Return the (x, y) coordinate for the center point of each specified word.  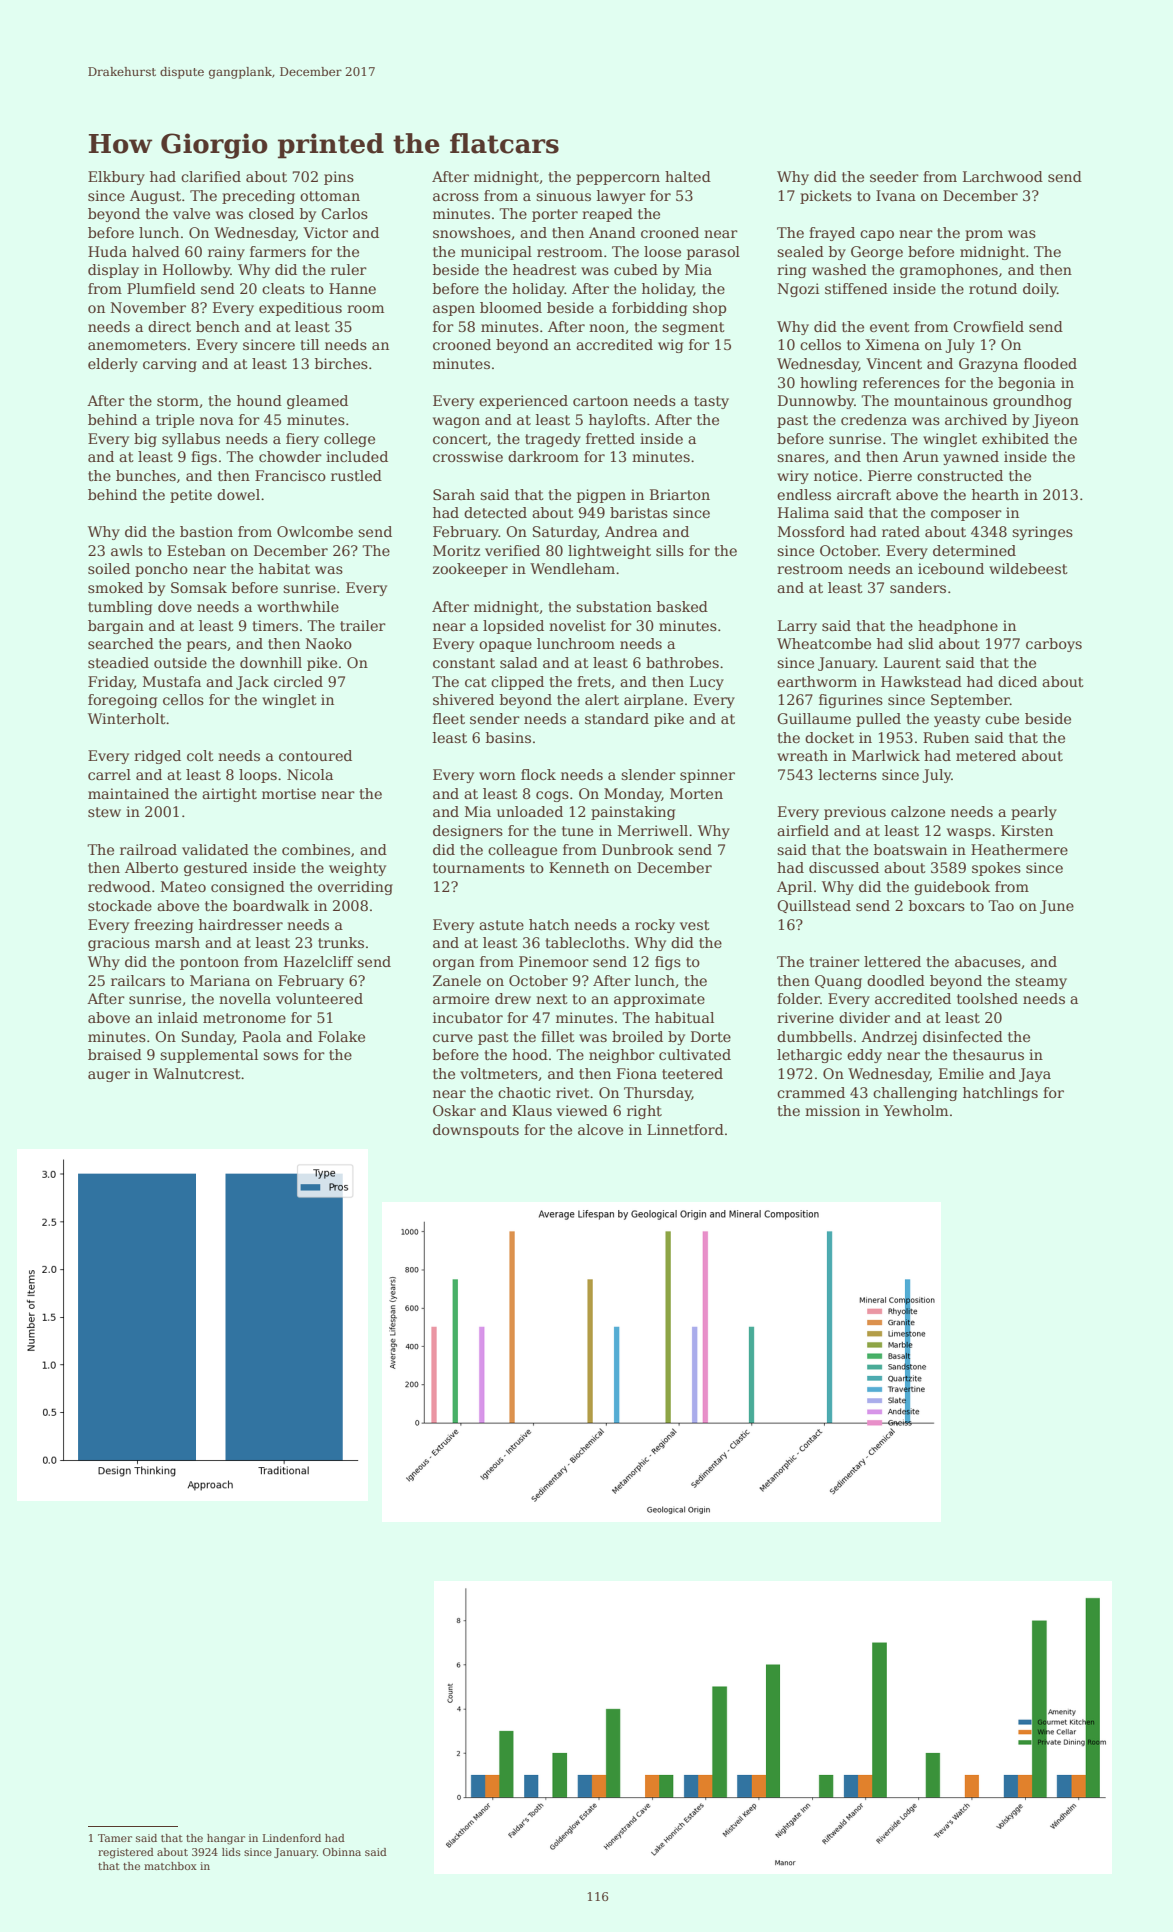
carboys (1054, 645)
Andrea (631, 531)
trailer (363, 625)
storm (178, 401)
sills (670, 550)
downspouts (476, 1131)
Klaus (532, 1110)
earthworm (817, 681)
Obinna (342, 1852)
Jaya (1035, 1075)
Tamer (115, 1838)
